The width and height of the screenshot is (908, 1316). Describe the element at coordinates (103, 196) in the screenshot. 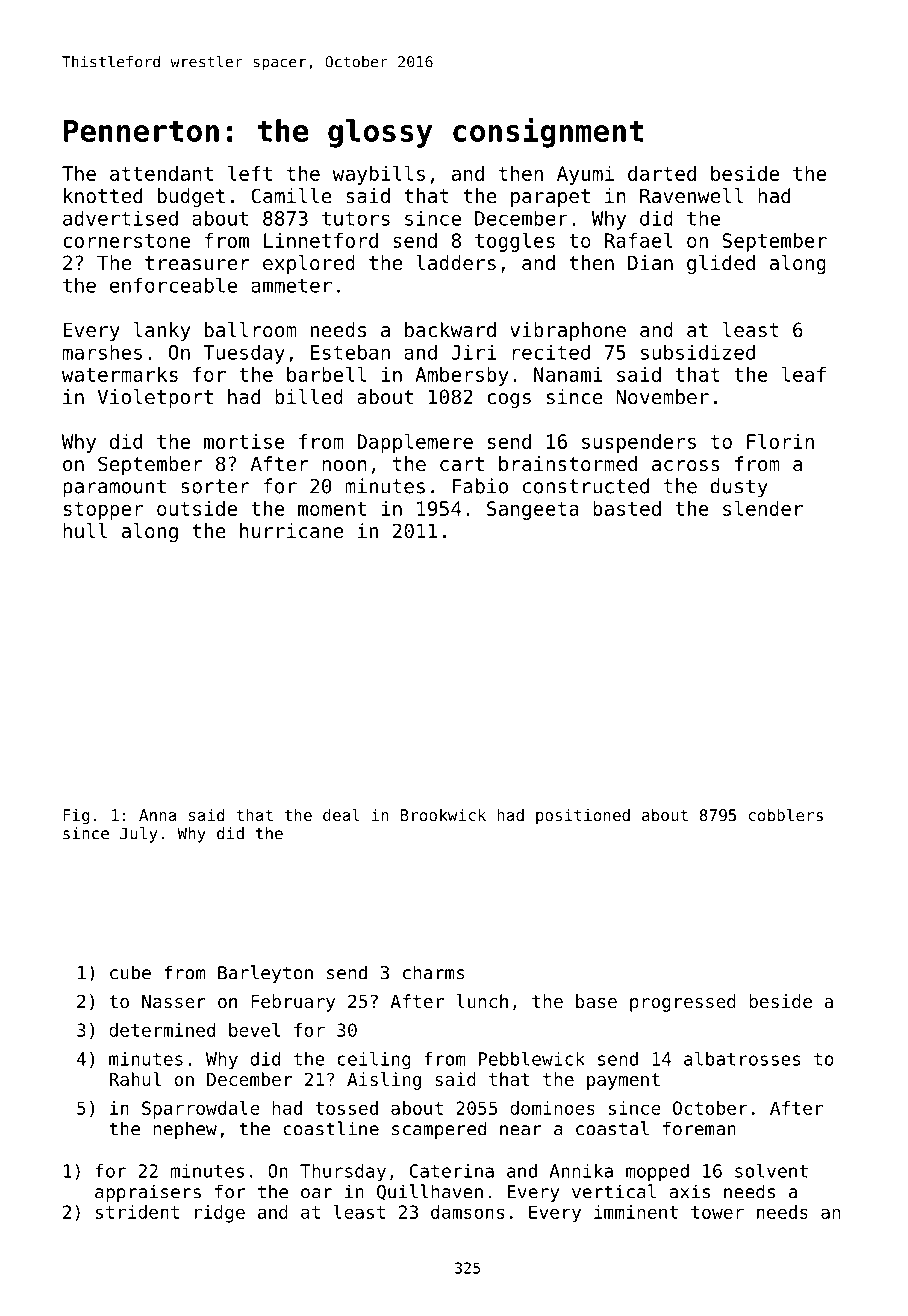

I see `knotted` at that location.
